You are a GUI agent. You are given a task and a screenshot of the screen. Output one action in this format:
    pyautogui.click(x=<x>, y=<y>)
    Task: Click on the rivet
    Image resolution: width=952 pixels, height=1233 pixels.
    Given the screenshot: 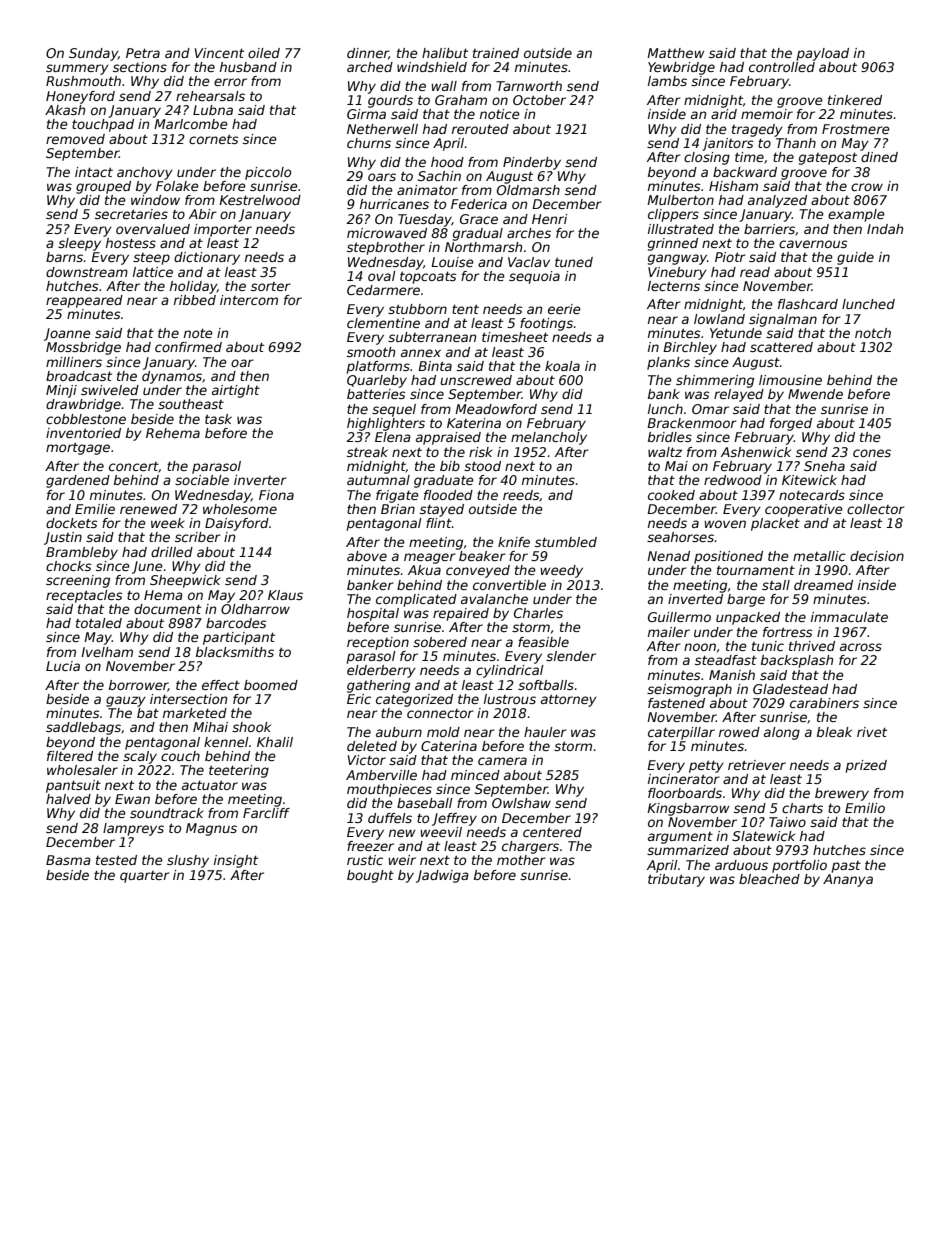 What is the action you would take?
    pyautogui.click(x=872, y=732)
